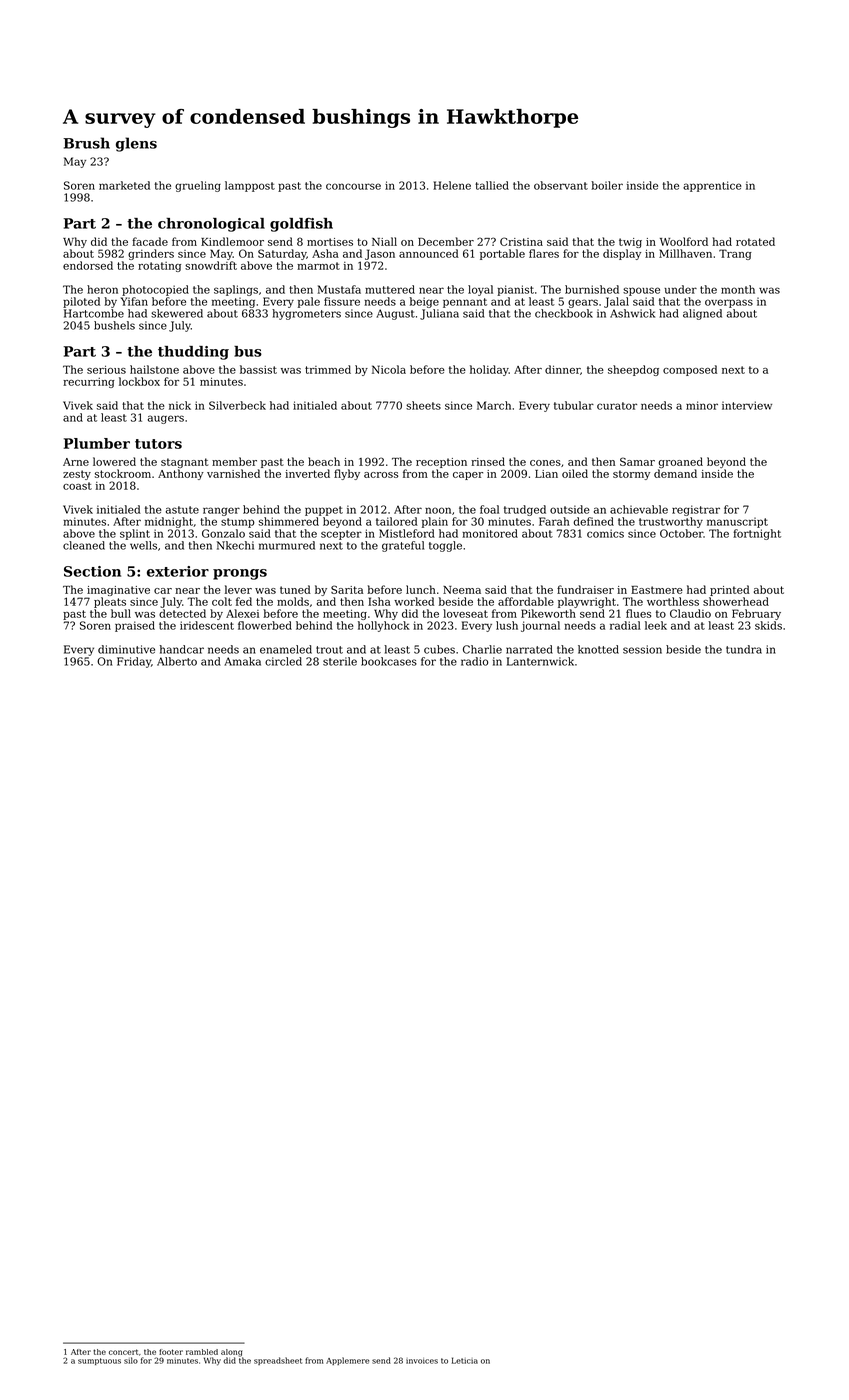 This screenshot has width=849, height=1400. I want to click on Lanternwick, so click(540, 661).
